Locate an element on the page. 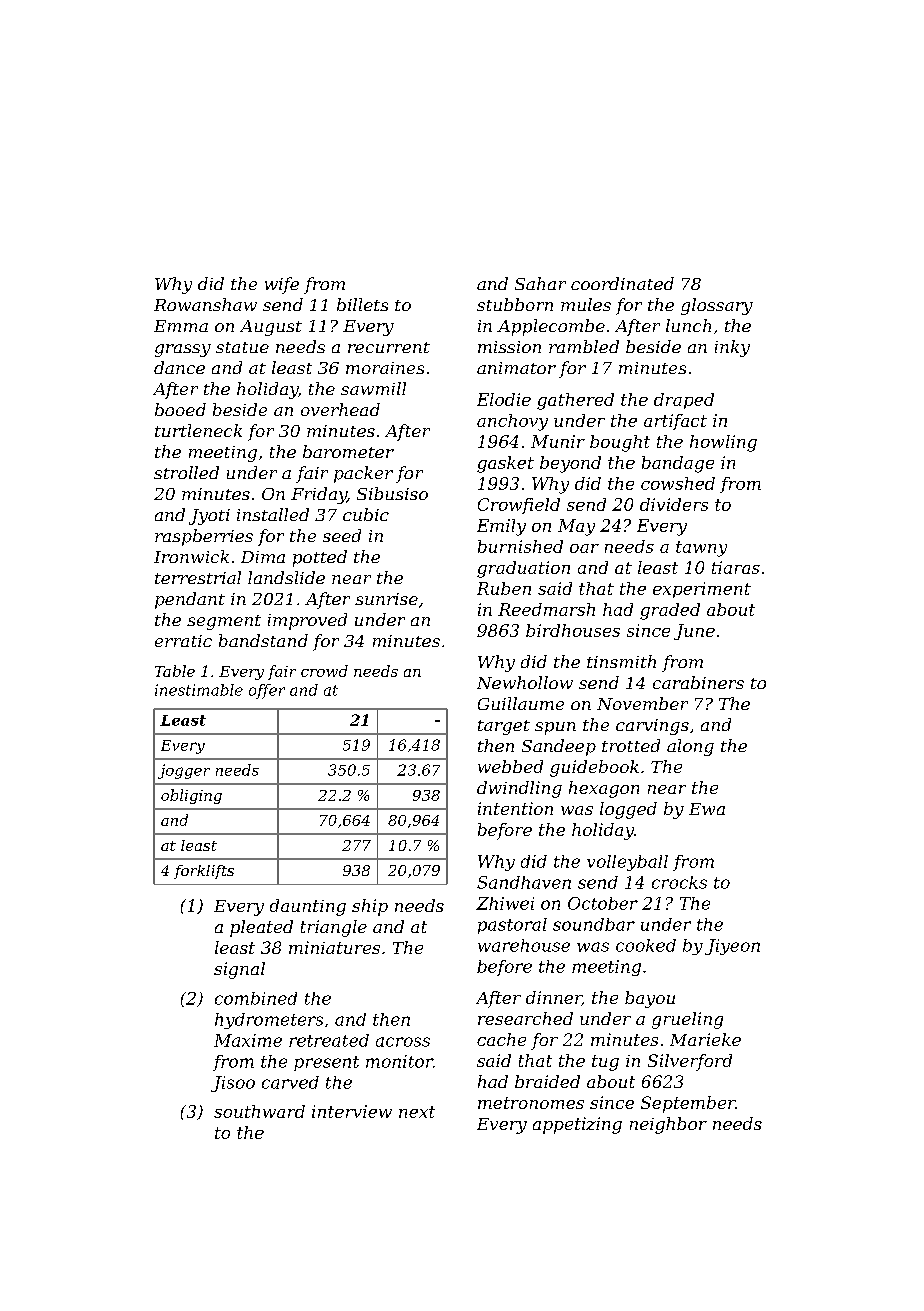  carvings is located at coordinates (652, 727).
